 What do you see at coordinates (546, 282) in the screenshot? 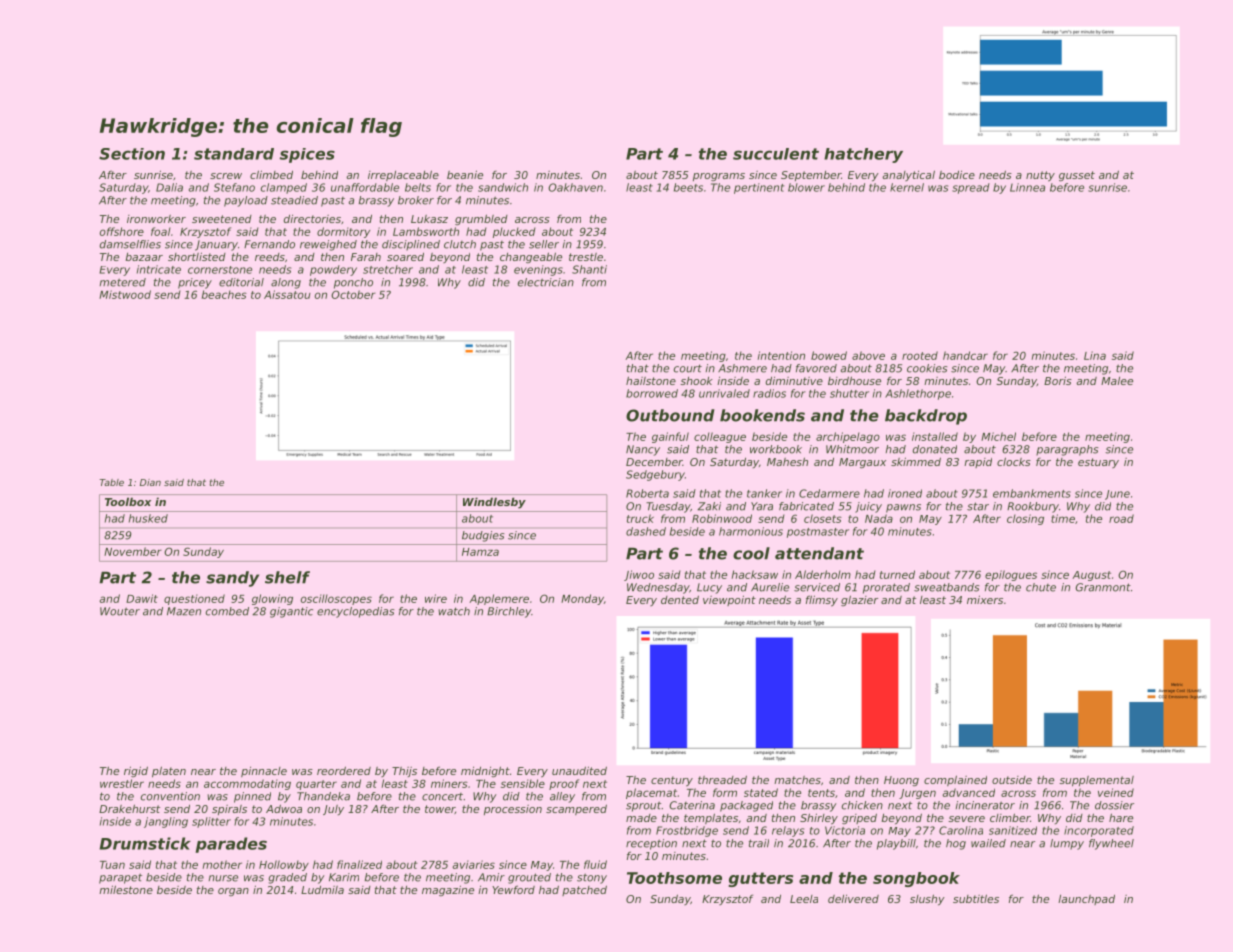
I see `electrician` at bounding box center [546, 282].
